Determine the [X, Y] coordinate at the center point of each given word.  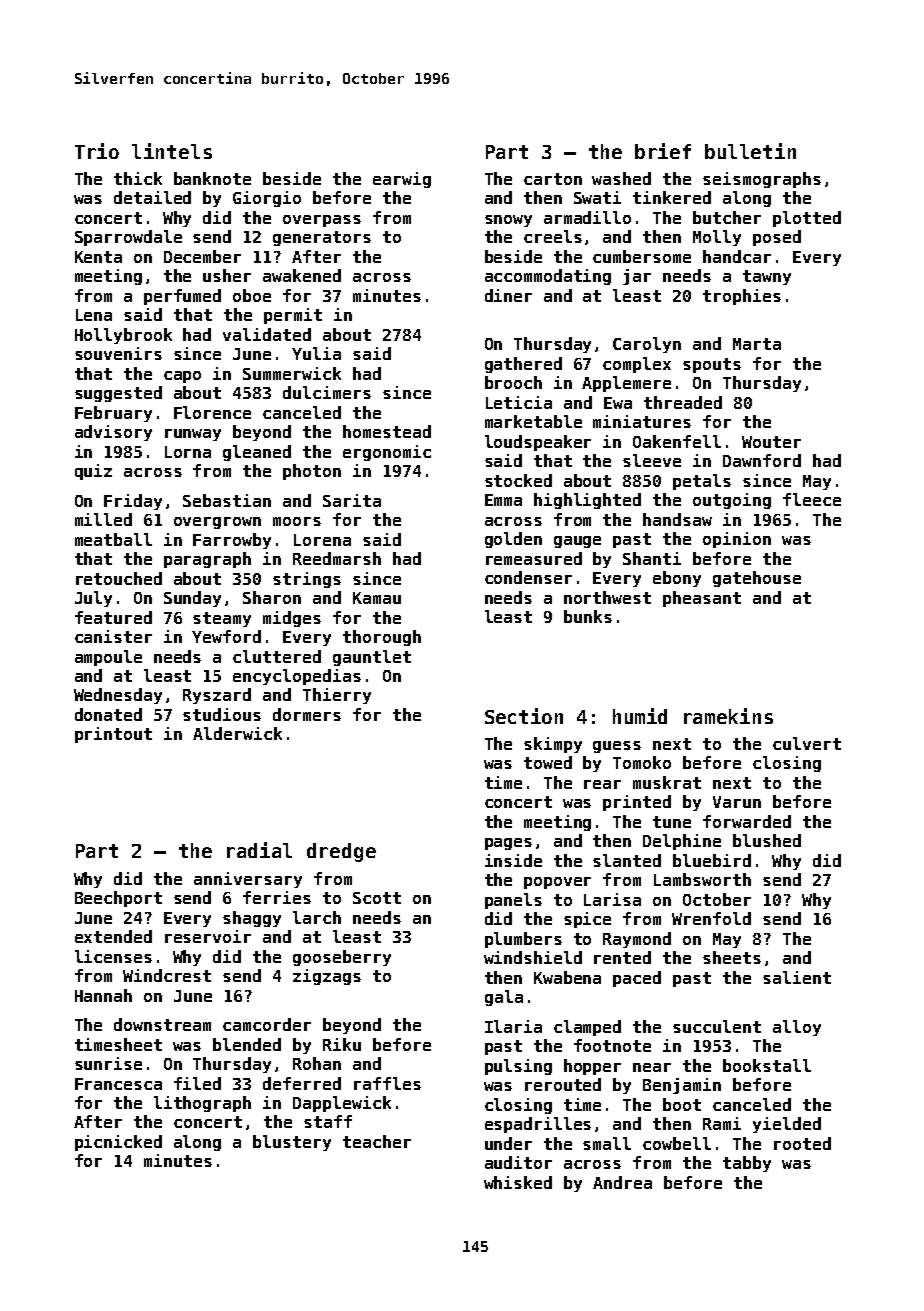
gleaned [257, 453]
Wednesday [118, 696]
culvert [807, 743]
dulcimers [327, 392]
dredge [341, 852]
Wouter [771, 442]
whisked [518, 1182]
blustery [292, 1143]
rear [602, 784]
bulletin [750, 151]
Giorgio [267, 199]
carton [553, 179]
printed [637, 803]
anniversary [248, 880]
